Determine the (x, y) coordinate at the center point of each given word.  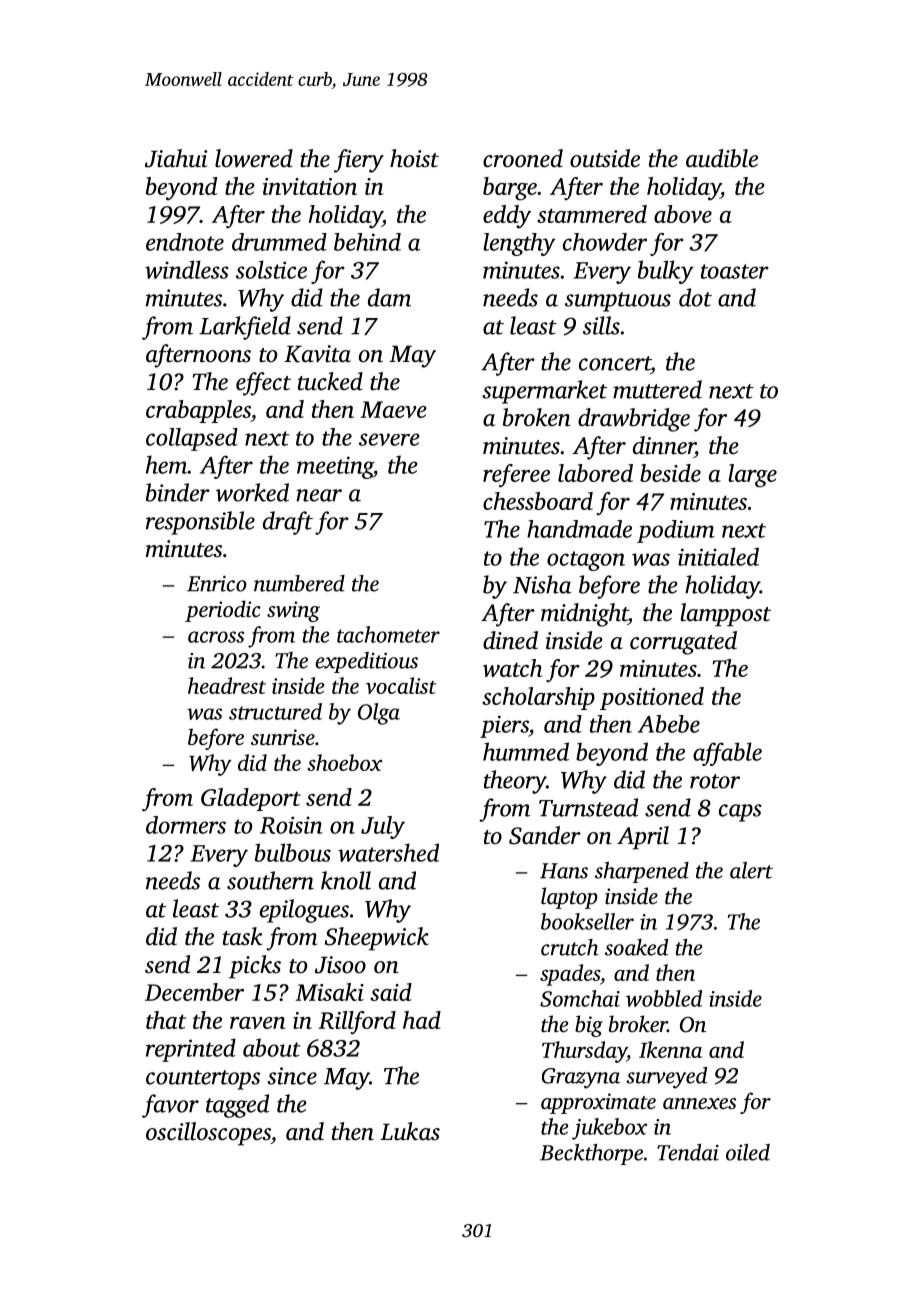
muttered (657, 389)
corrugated (683, 643)
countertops (203, 1080)
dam (389, 297)
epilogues (304, 911)
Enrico (217, 584)
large (752, 476)
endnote (185, 242)
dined (510, 640)
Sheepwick (377, 939)
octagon (586, 561)
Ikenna (670, 1049)
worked (252, 492)
